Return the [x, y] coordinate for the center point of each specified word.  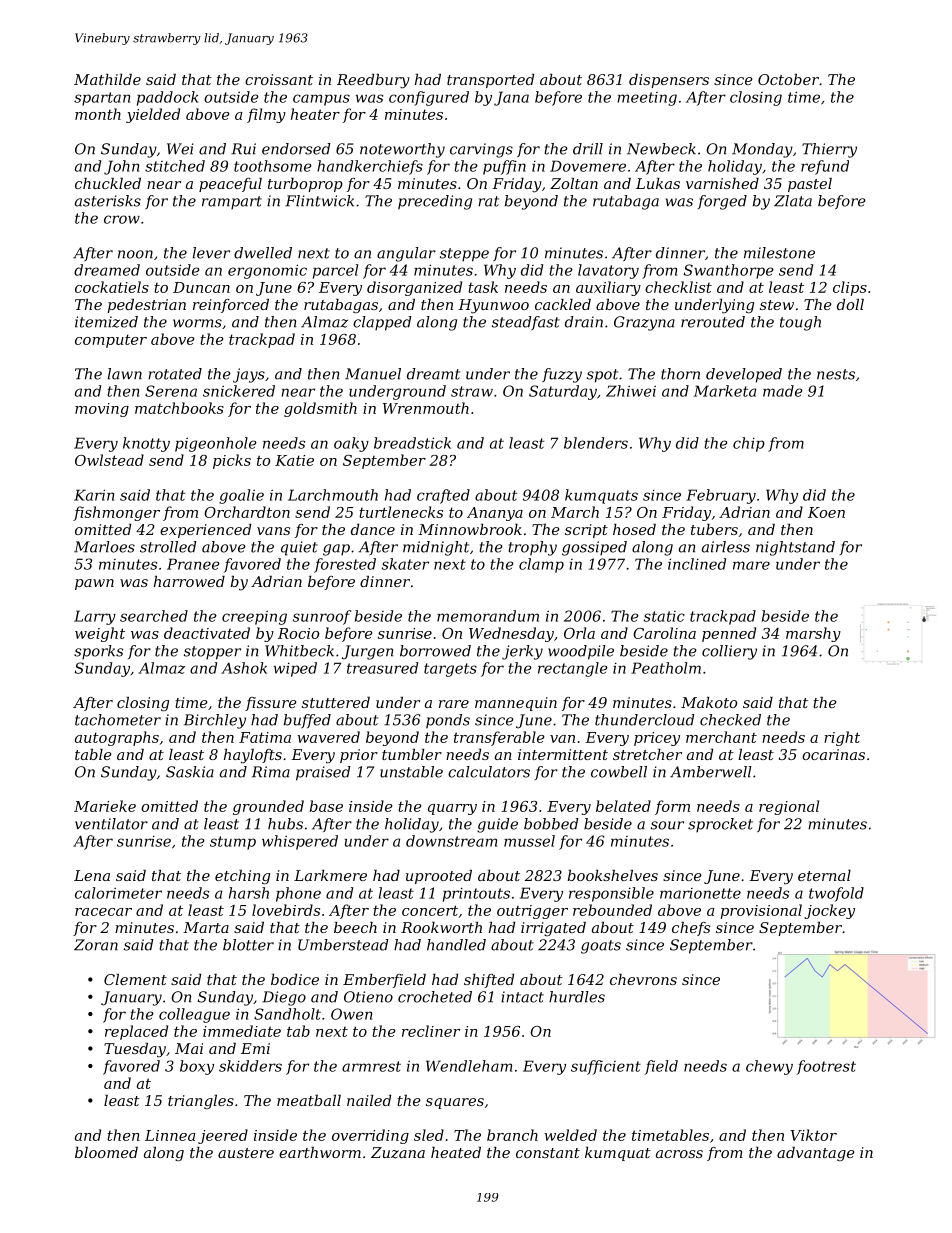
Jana [511, 98]
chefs [691, 929]
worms [197, 323]
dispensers [669, 81]
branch [512, 1135]
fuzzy [562, 375]
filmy [266, 115]
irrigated [553, 929]
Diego [284, 998]
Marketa [725, 391]
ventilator [111, 824]
